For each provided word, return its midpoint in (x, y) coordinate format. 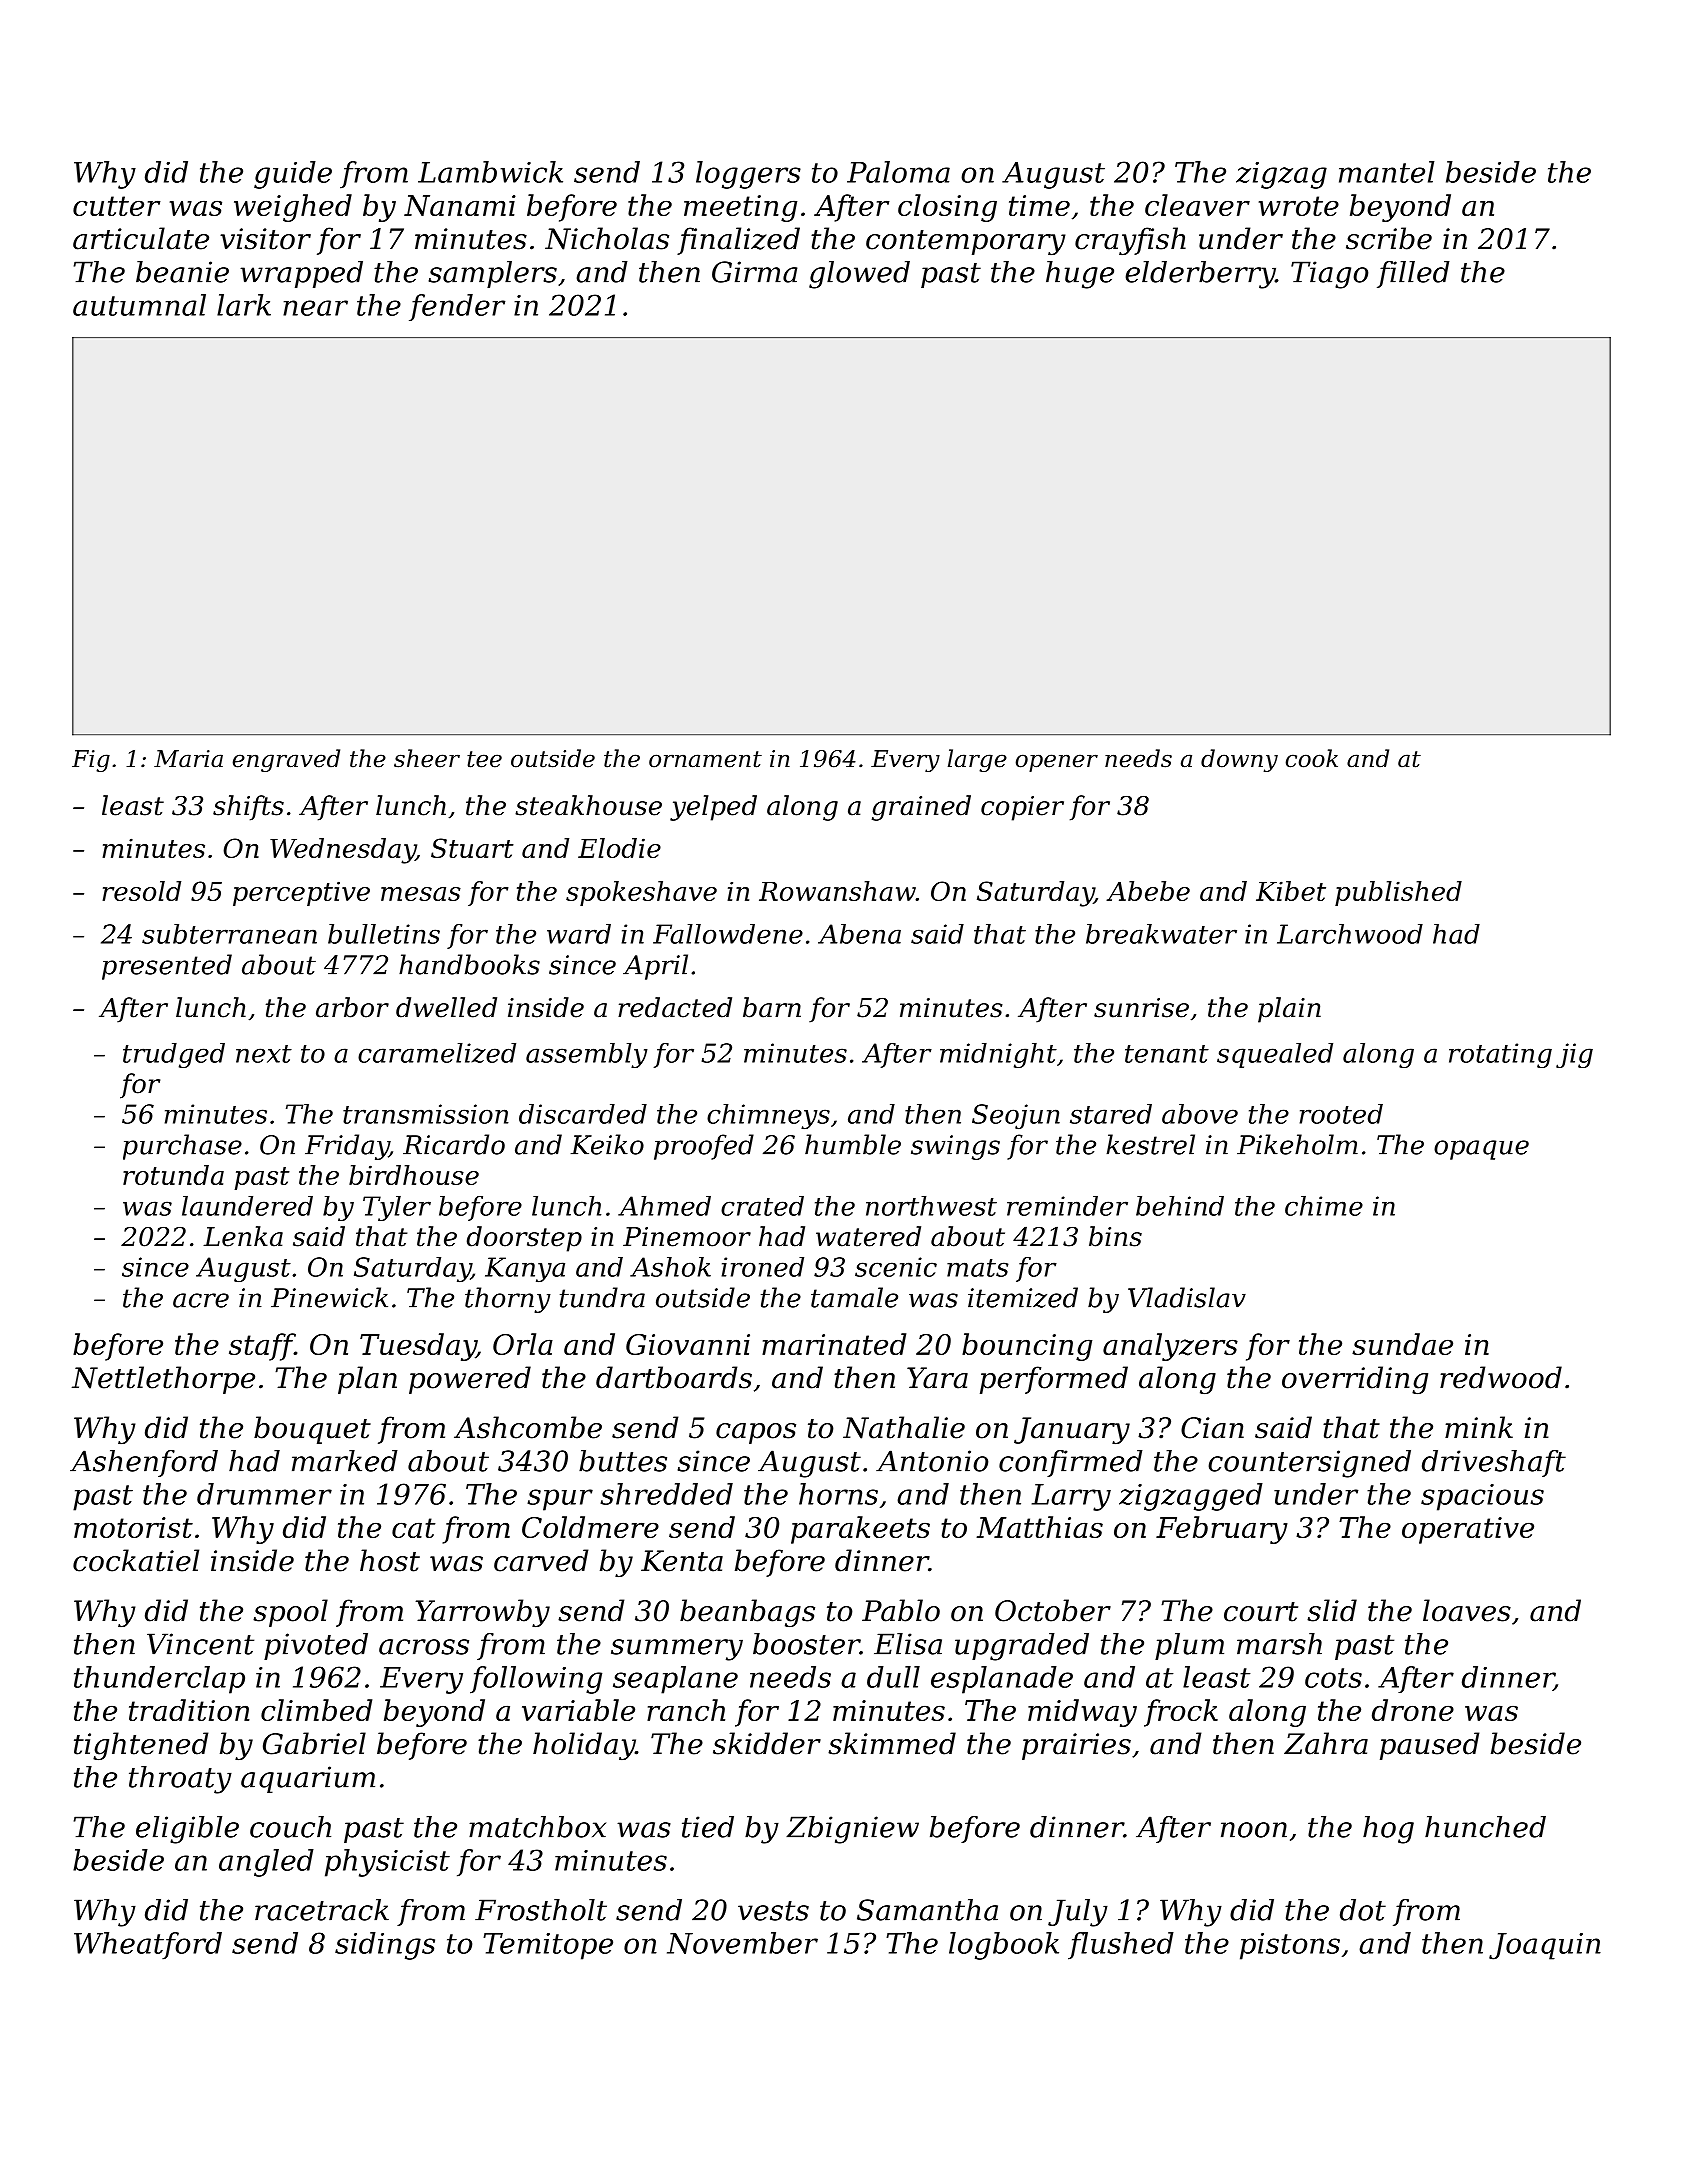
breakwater (1161, 934)
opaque (1481, 1150)
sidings (385, 1946)
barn (772, 1007)
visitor (265, 239)
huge (1080, 275)
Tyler (397, 1208)
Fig (91, 761)
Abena (859, 934)
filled (1413, 274)
